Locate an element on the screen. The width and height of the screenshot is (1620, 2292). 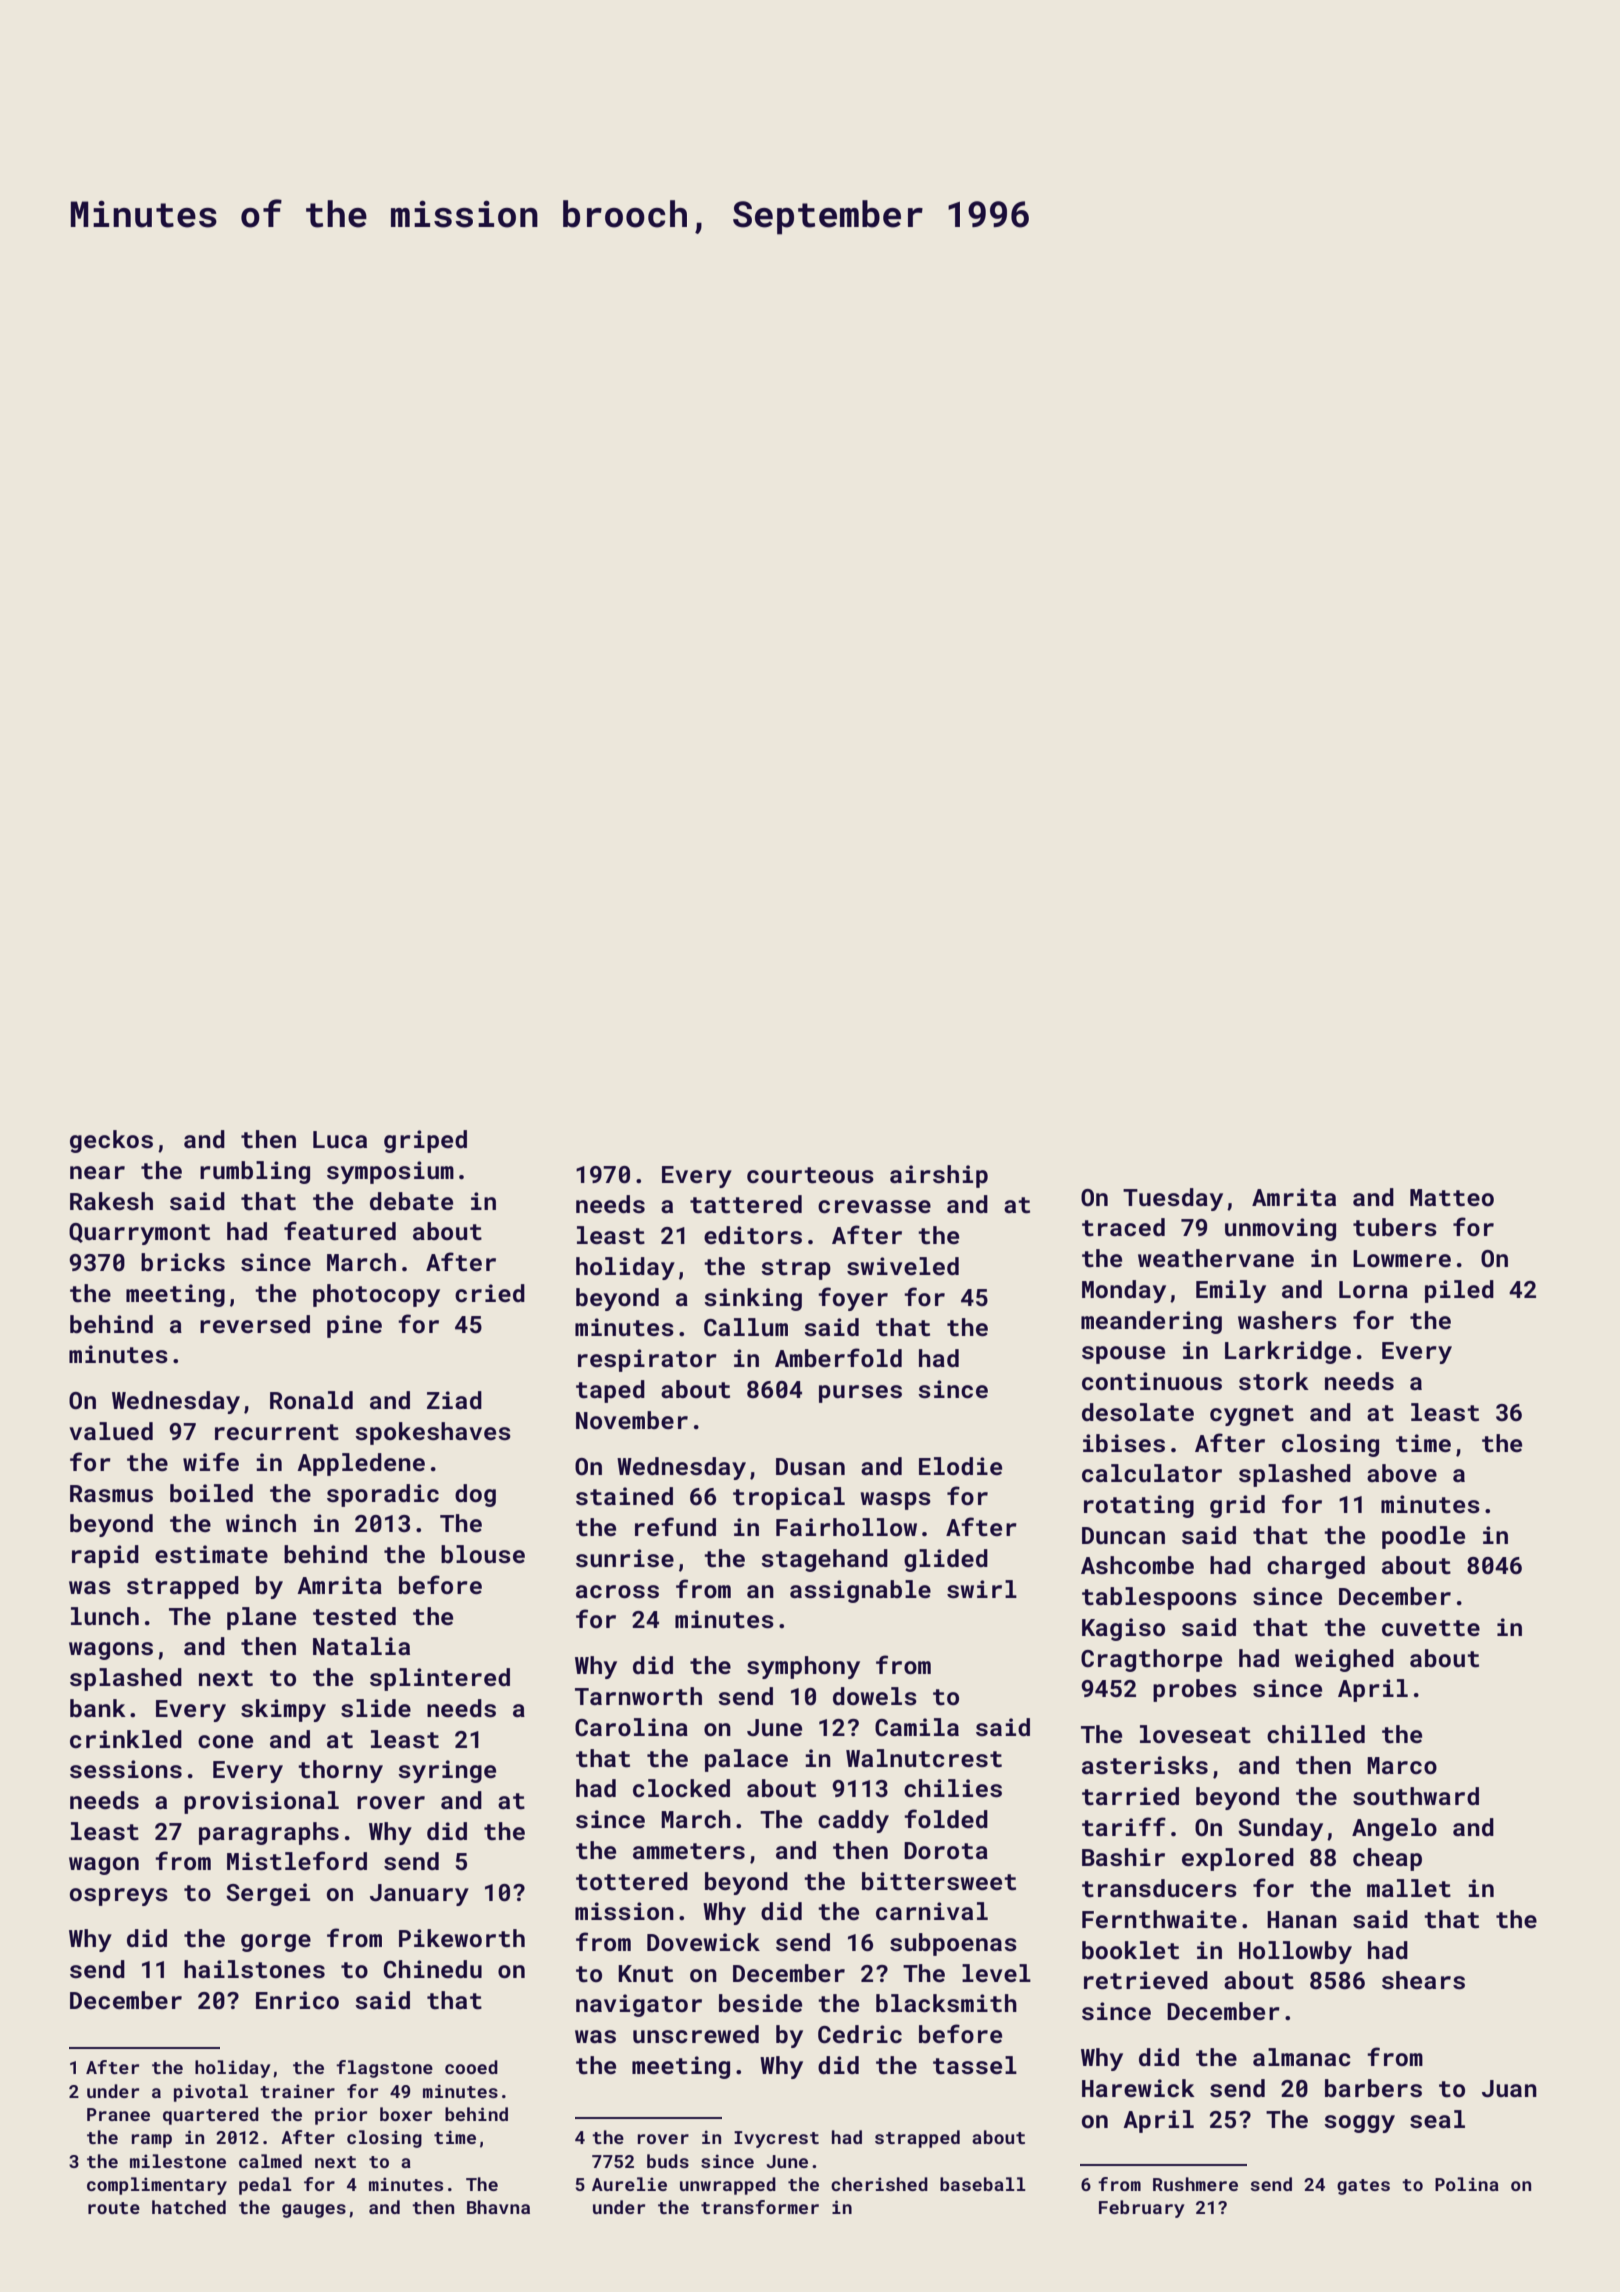
sessions is located at coordinates (126, 1769).
